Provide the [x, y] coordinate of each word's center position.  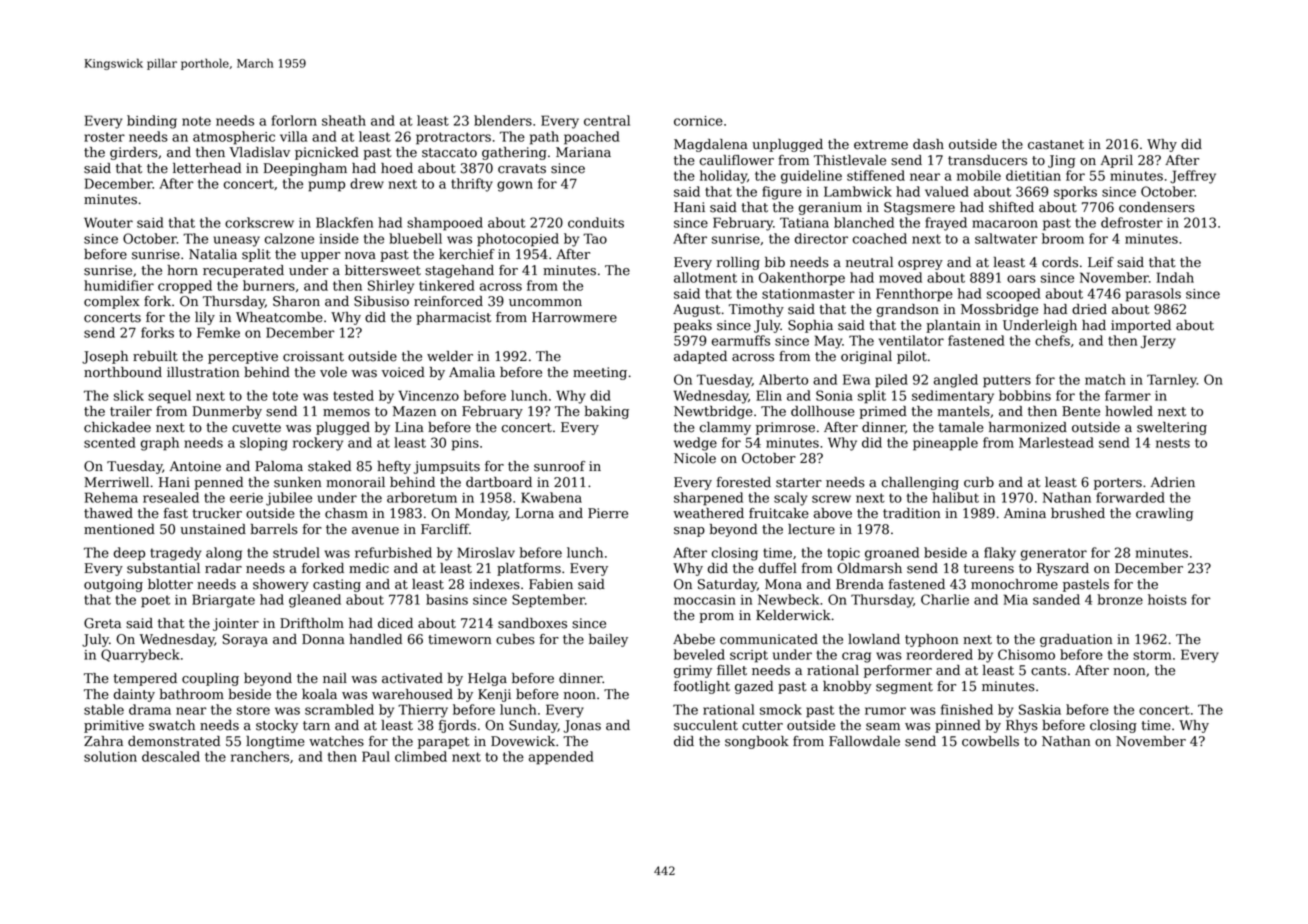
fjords [457, 726]
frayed [946, 224]
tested [353, 395]
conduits [596, 222]
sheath [344, 120]
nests [1173, 443]
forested [744, 482]
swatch [172, 725]
